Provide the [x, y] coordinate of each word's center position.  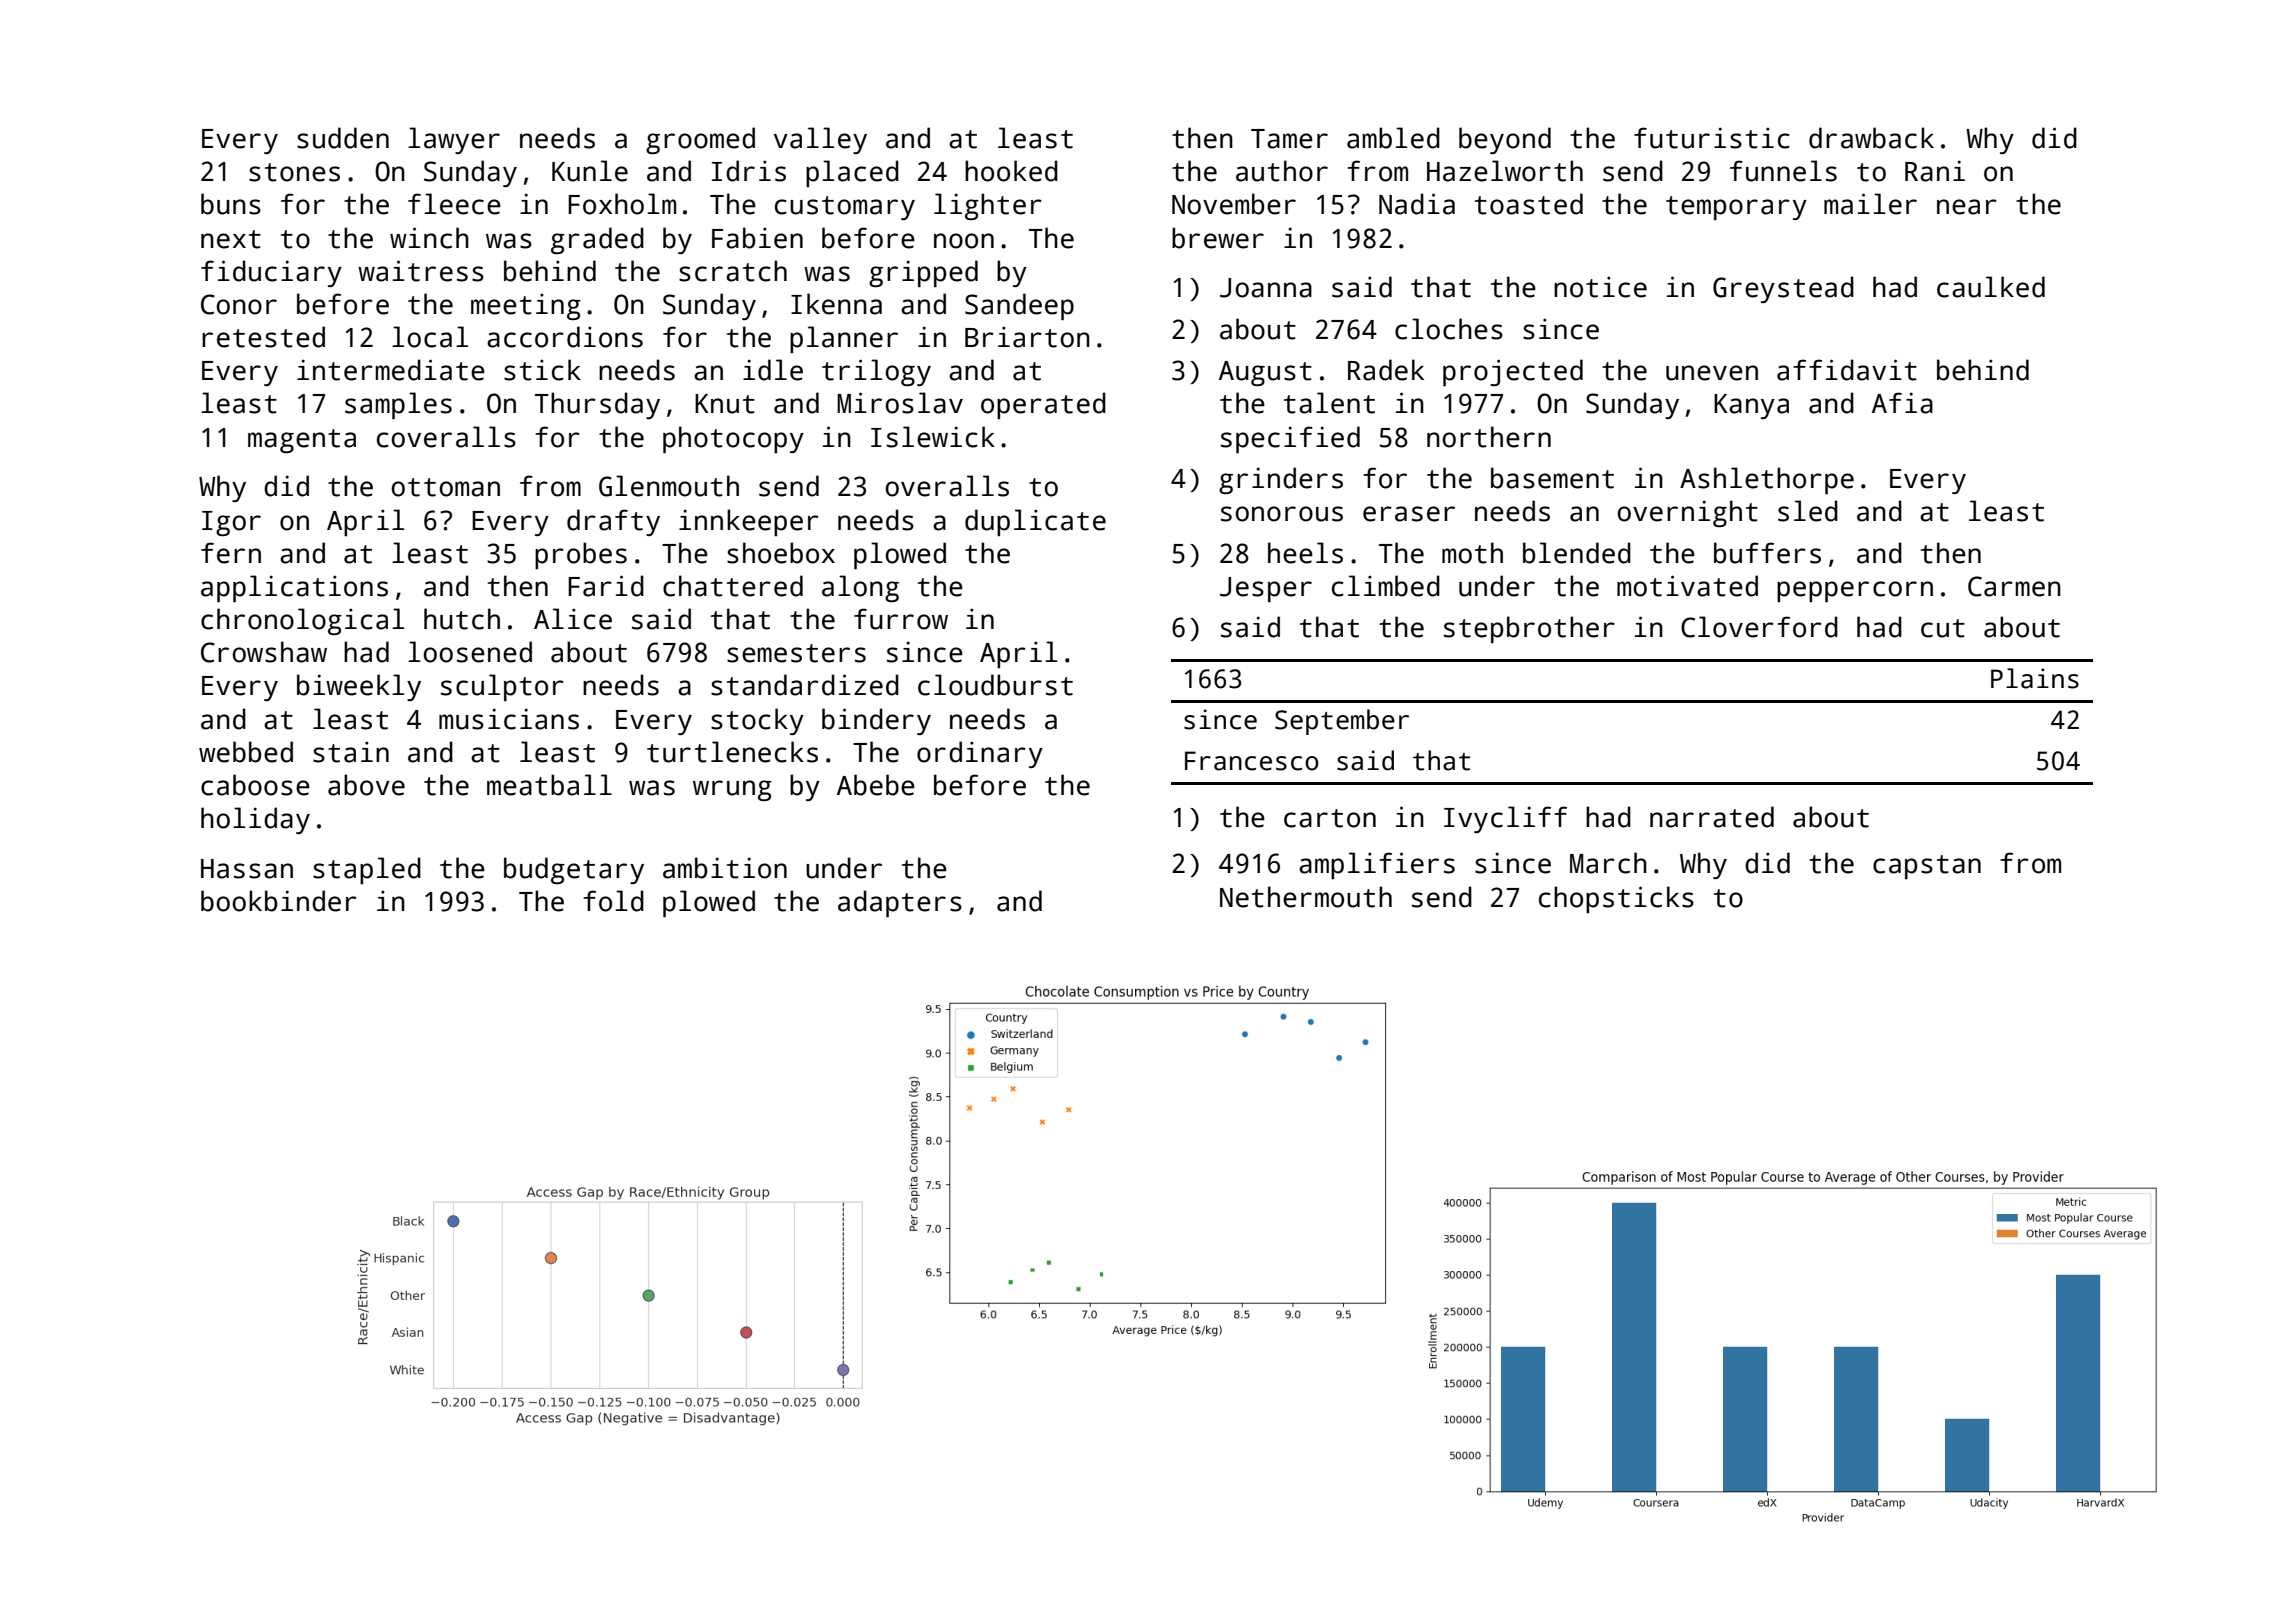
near [1967, 207]
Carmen [2014, 586]
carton [1330, 818]
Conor [239, 304]
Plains [2035, 678]
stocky [757, 721]
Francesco [1252, 761]
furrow [901, 619]
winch [429, 238]
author [1282, 171]
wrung [732, 790]
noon [964, 241]
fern [231, 553]
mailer [1870, 204]
